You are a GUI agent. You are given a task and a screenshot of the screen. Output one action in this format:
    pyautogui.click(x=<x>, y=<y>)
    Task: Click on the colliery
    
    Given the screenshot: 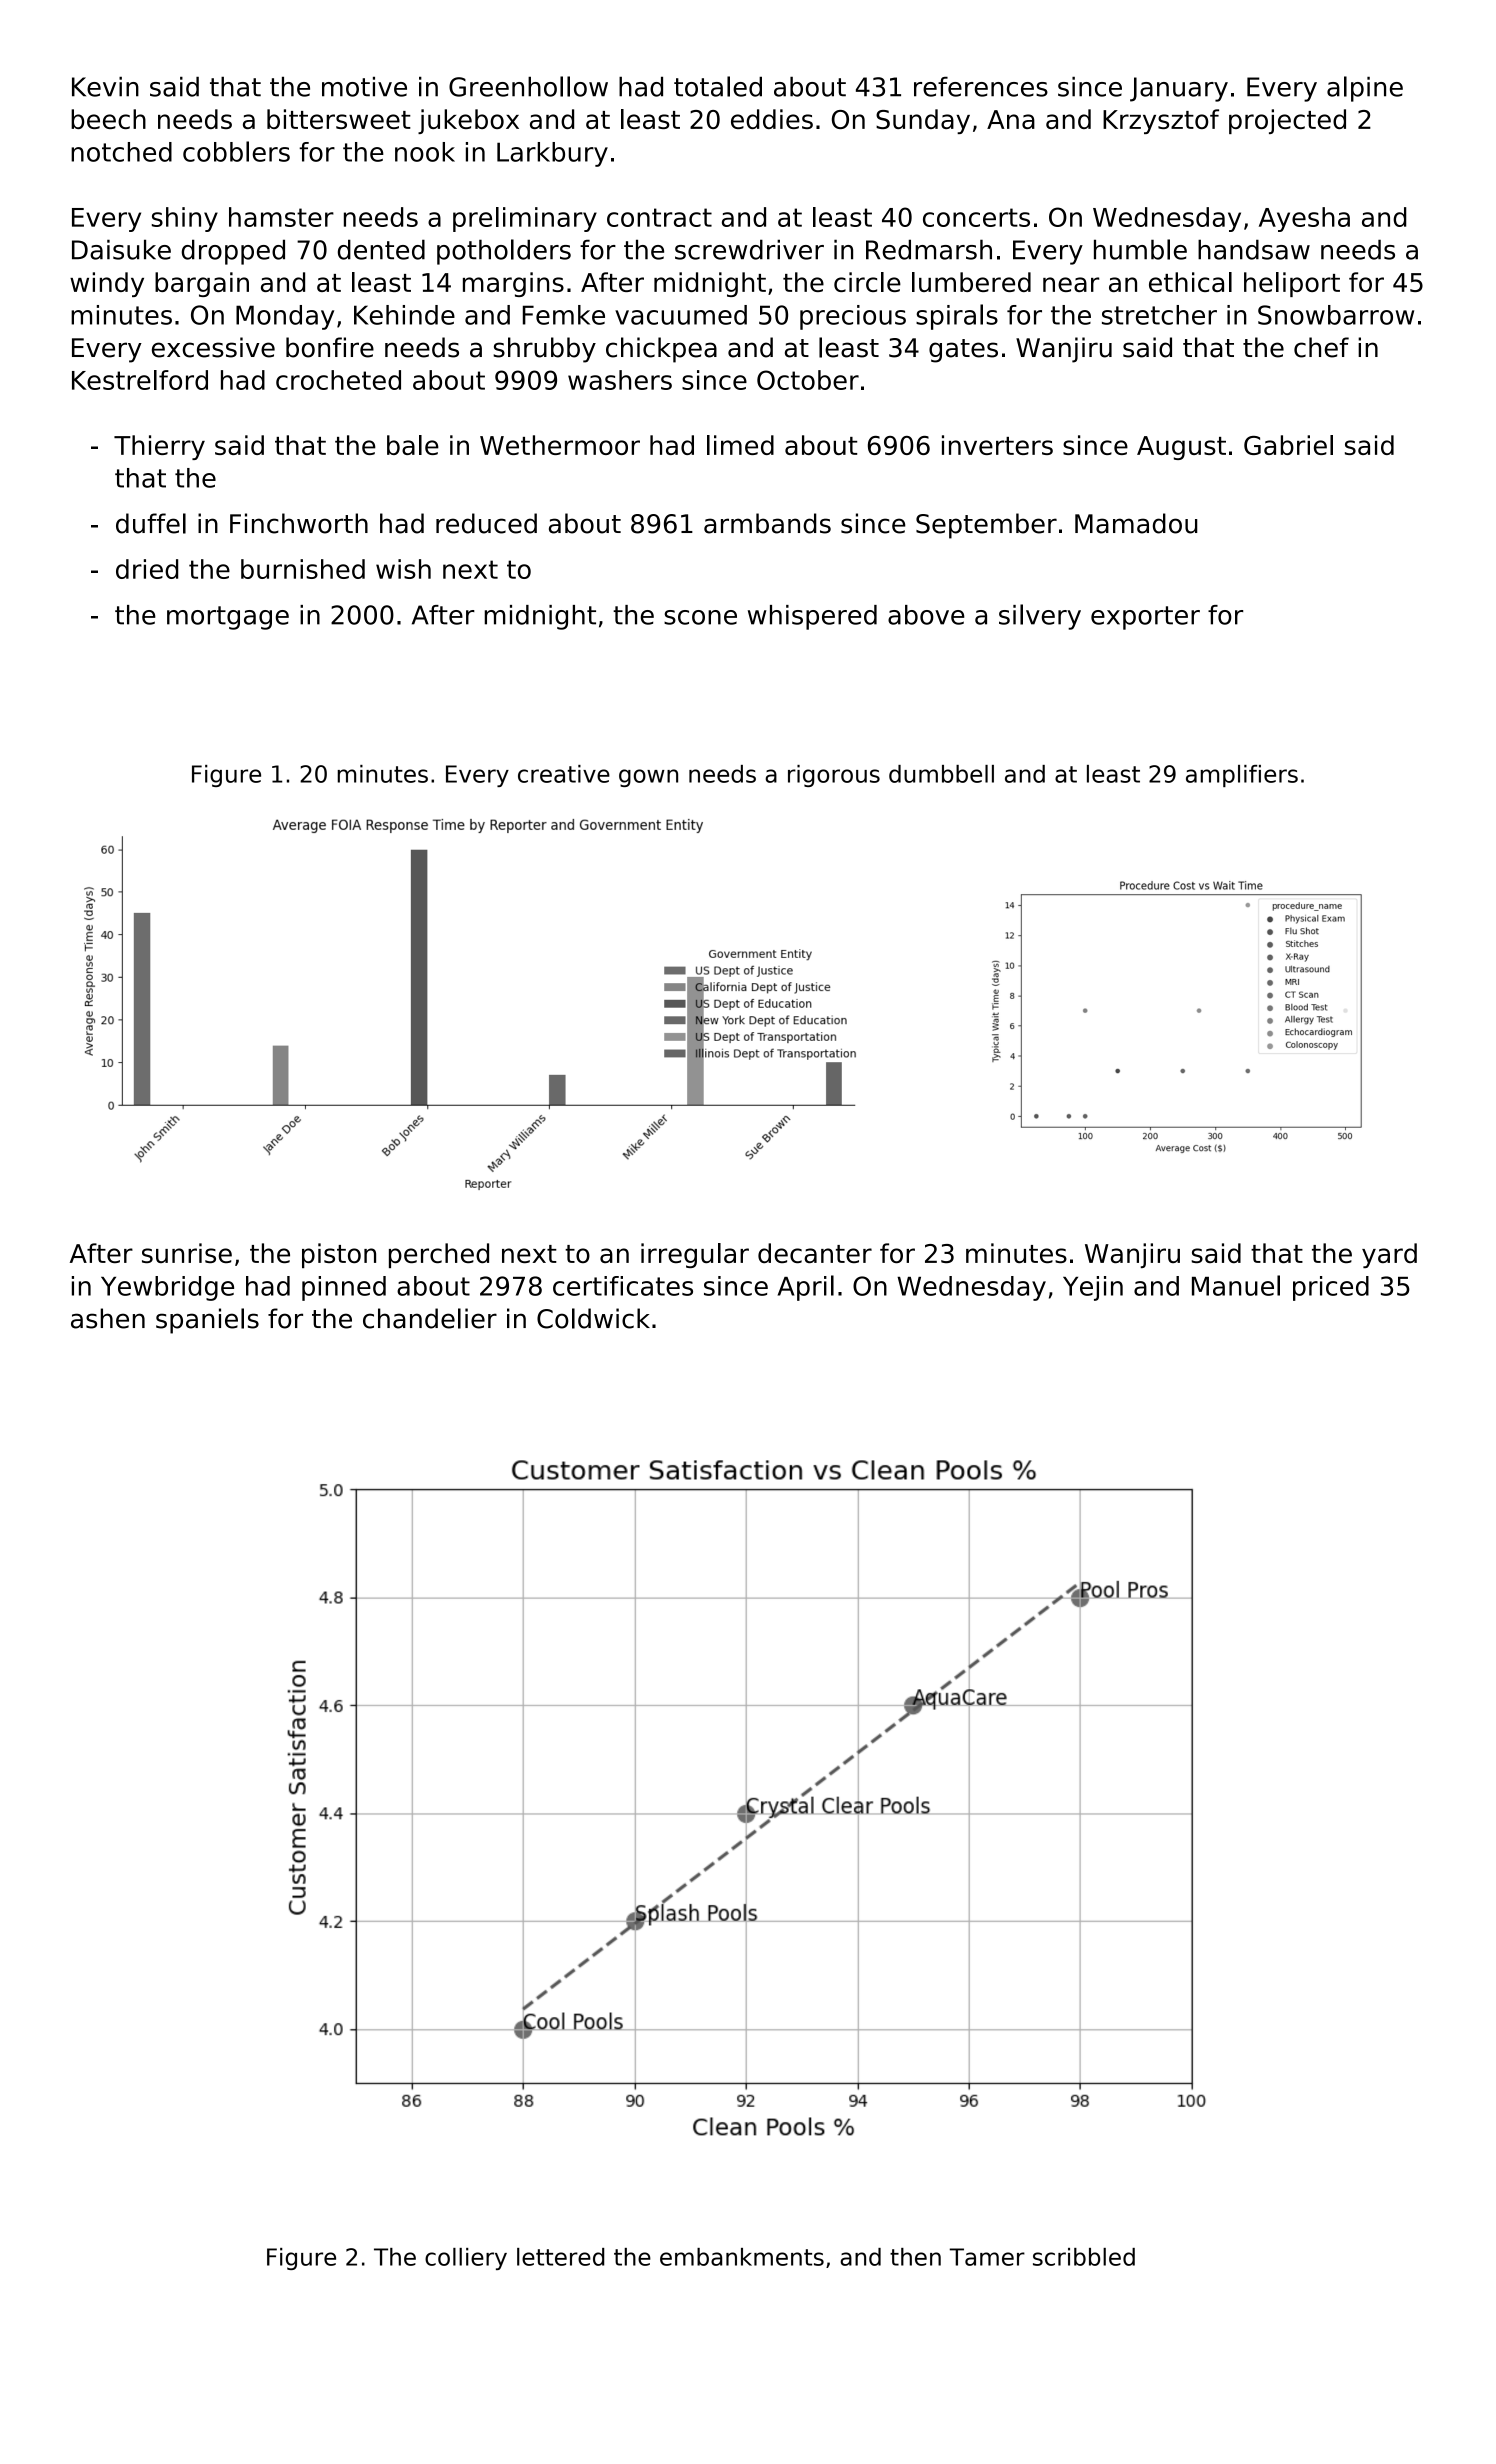 What is the action you would take?
    pyautogui.click(x=466, y=2259)
